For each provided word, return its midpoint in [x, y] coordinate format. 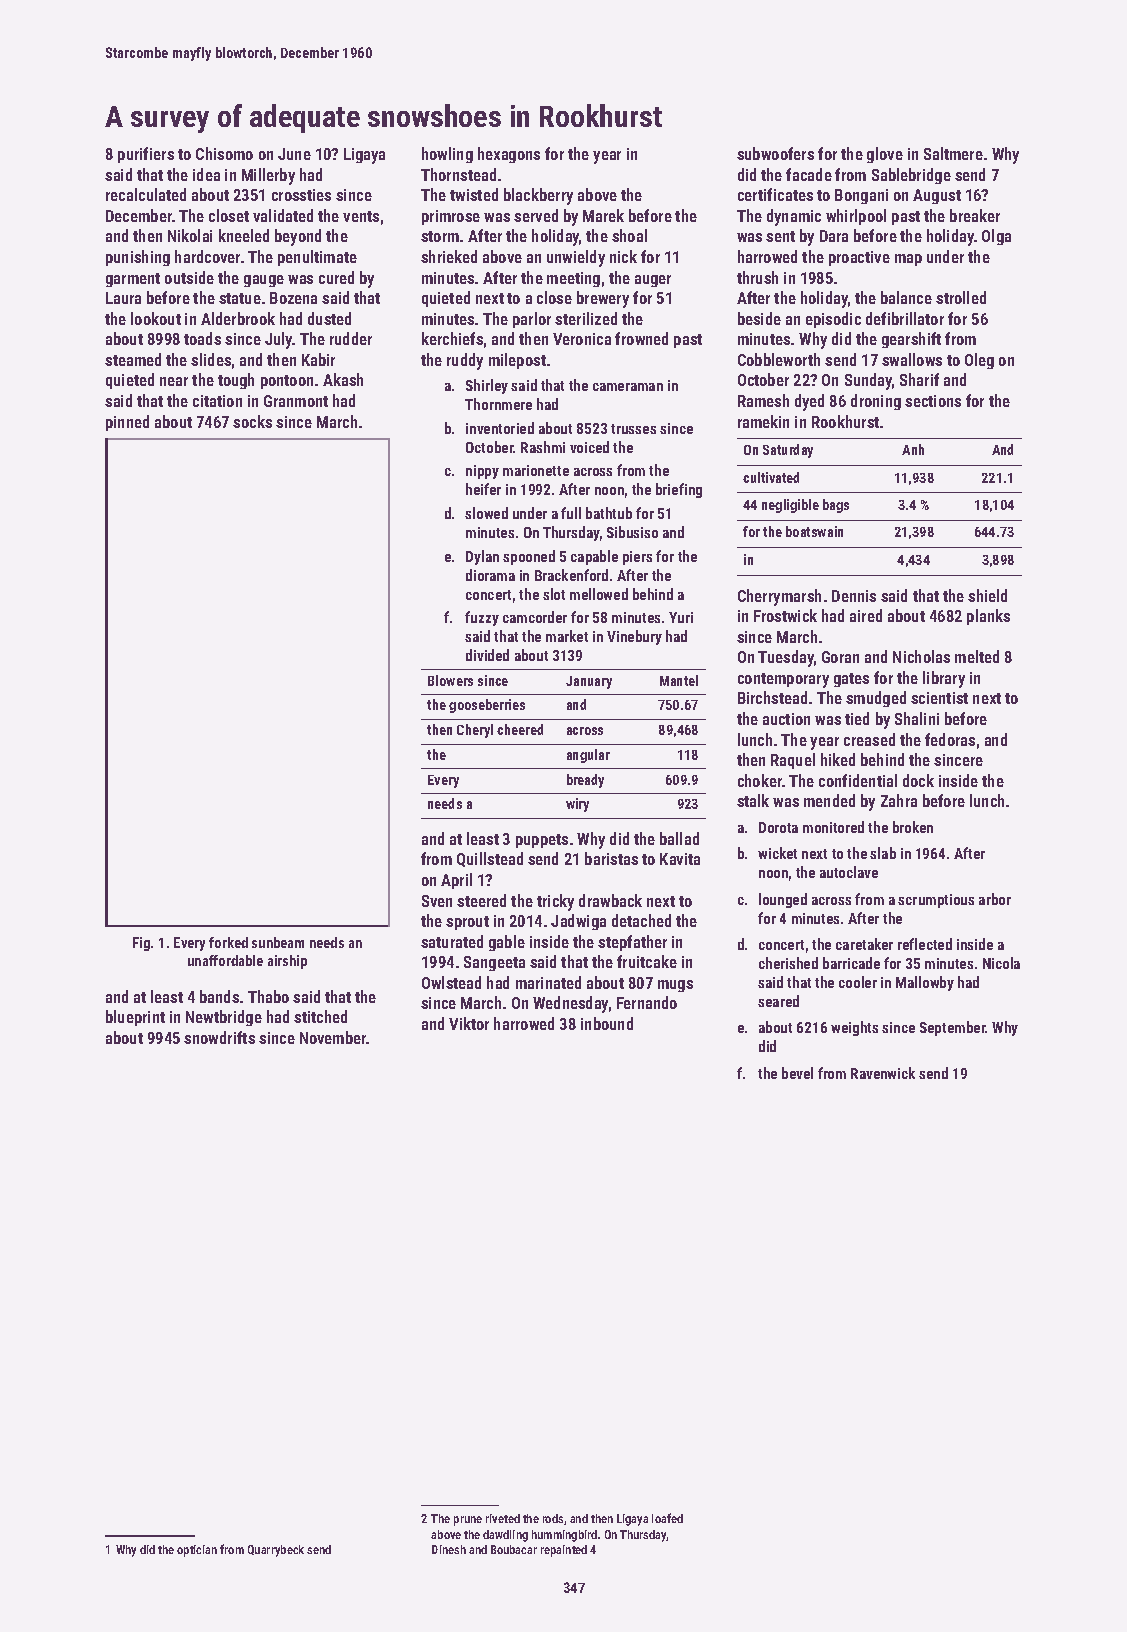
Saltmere [953, 153]
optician [197, 1551]
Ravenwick [883, 1073]
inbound [607, 1023]
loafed [667, 1518]
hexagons [509, 155]
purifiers [146, 155]
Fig [141, 944]
